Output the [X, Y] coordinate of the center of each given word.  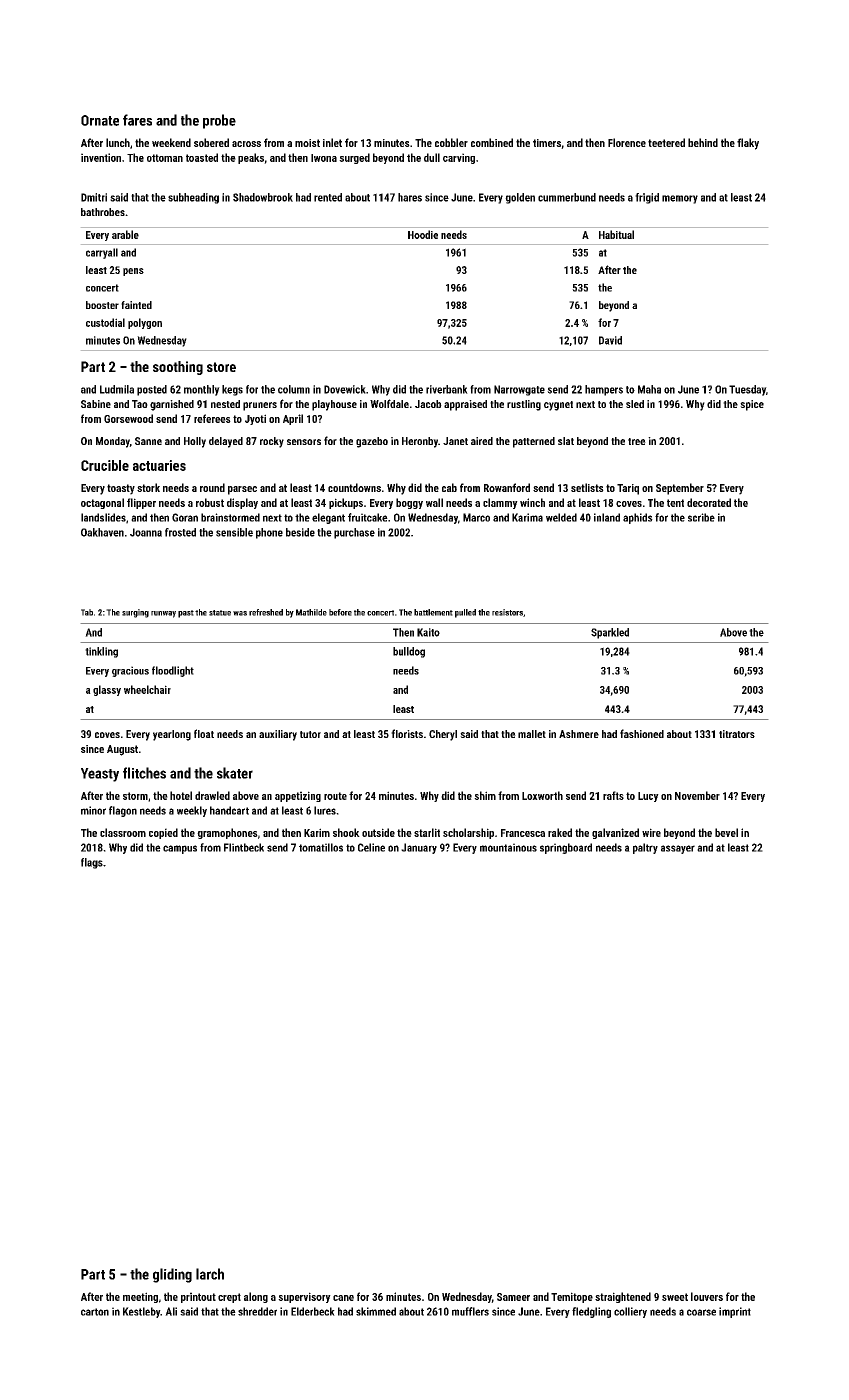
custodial [105, 322]
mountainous [508, 847]
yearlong [172, 735]
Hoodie [423, 234]
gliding [172, 1275]
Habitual [616, 234]
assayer [678, 849]
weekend [171, 142]
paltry [645, 848]
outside [378, 832]
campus [180, 849]
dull [432, 157]
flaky [748, 144]
